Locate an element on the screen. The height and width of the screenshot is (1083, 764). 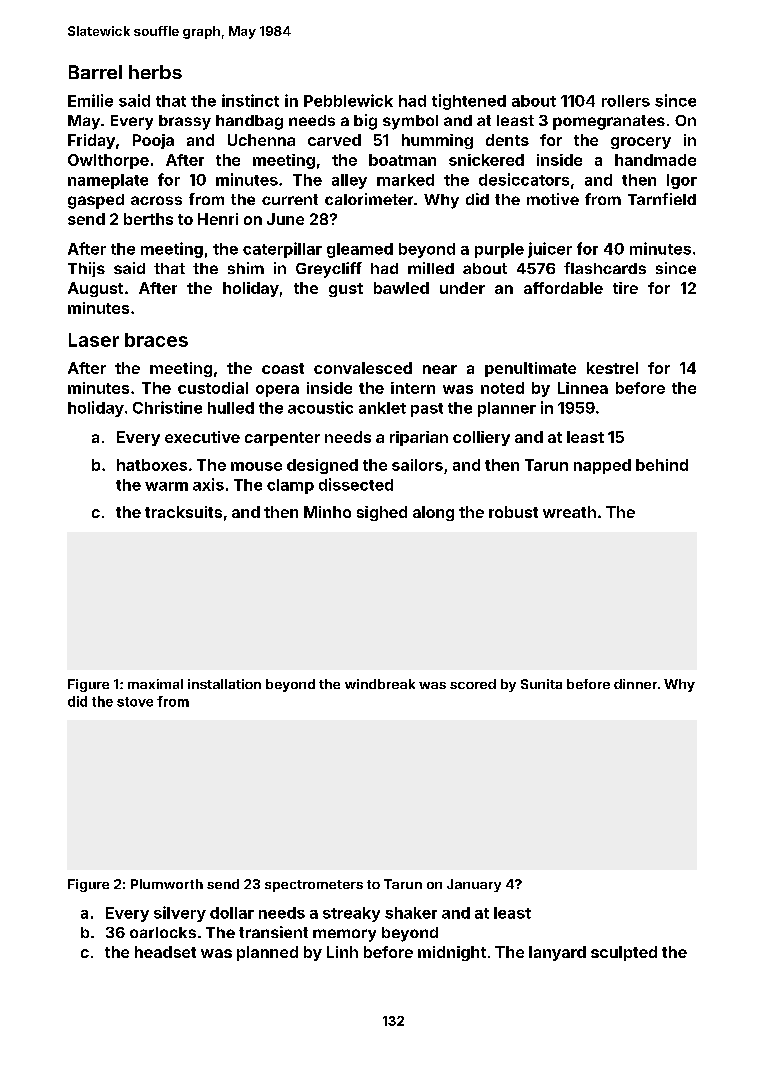
instinct is located at coordinates (250, 100).
